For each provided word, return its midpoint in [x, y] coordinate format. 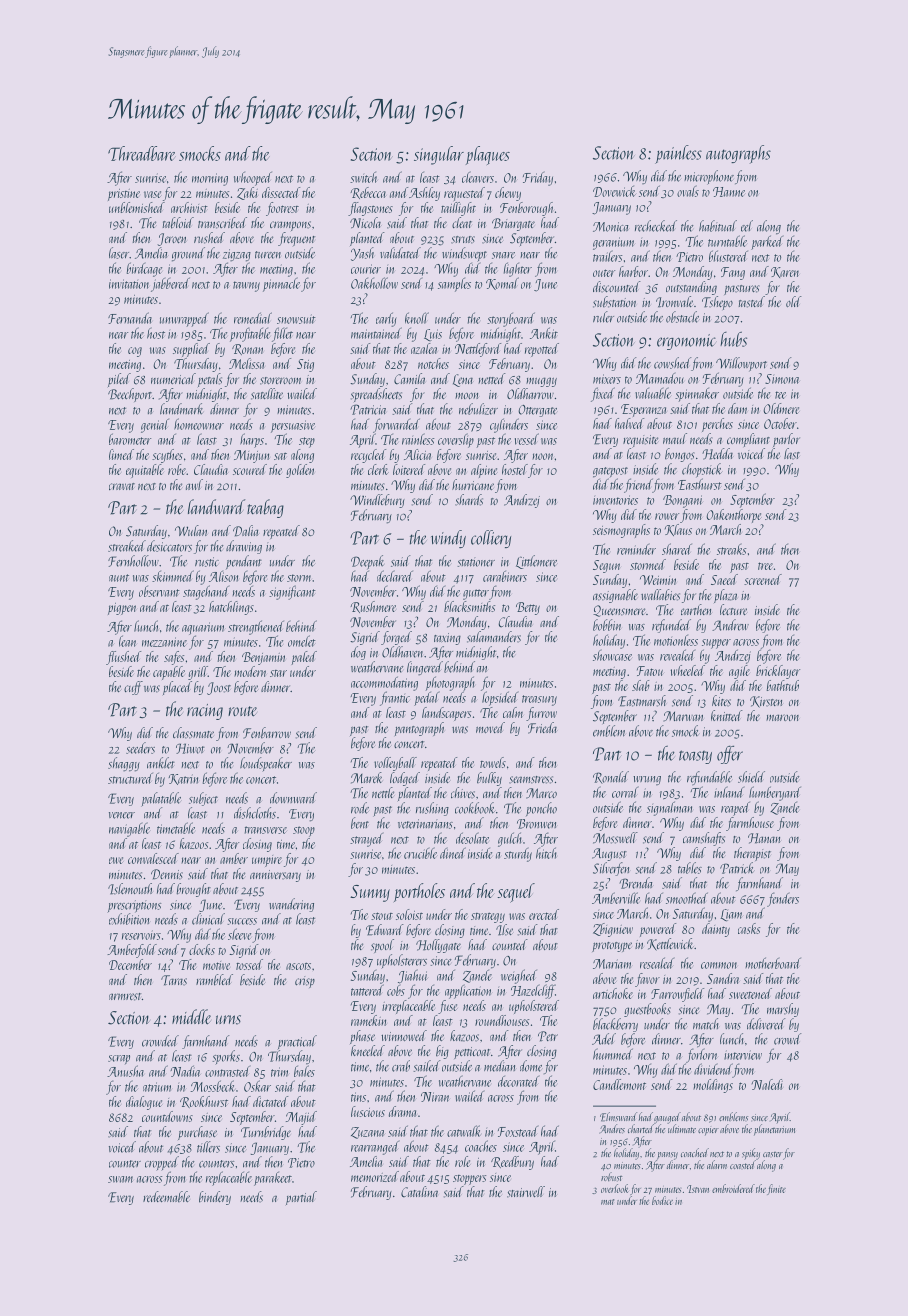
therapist [752, 854]
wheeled [688, 670]
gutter [476, 594]
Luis [433, 335]
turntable [727, 241]
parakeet [273, 1178]
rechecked [656, 226]
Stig [305, 365]
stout [382, 916]
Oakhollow [374, 283]
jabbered [170, 284]
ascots [298, 966]
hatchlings [231, 608]
